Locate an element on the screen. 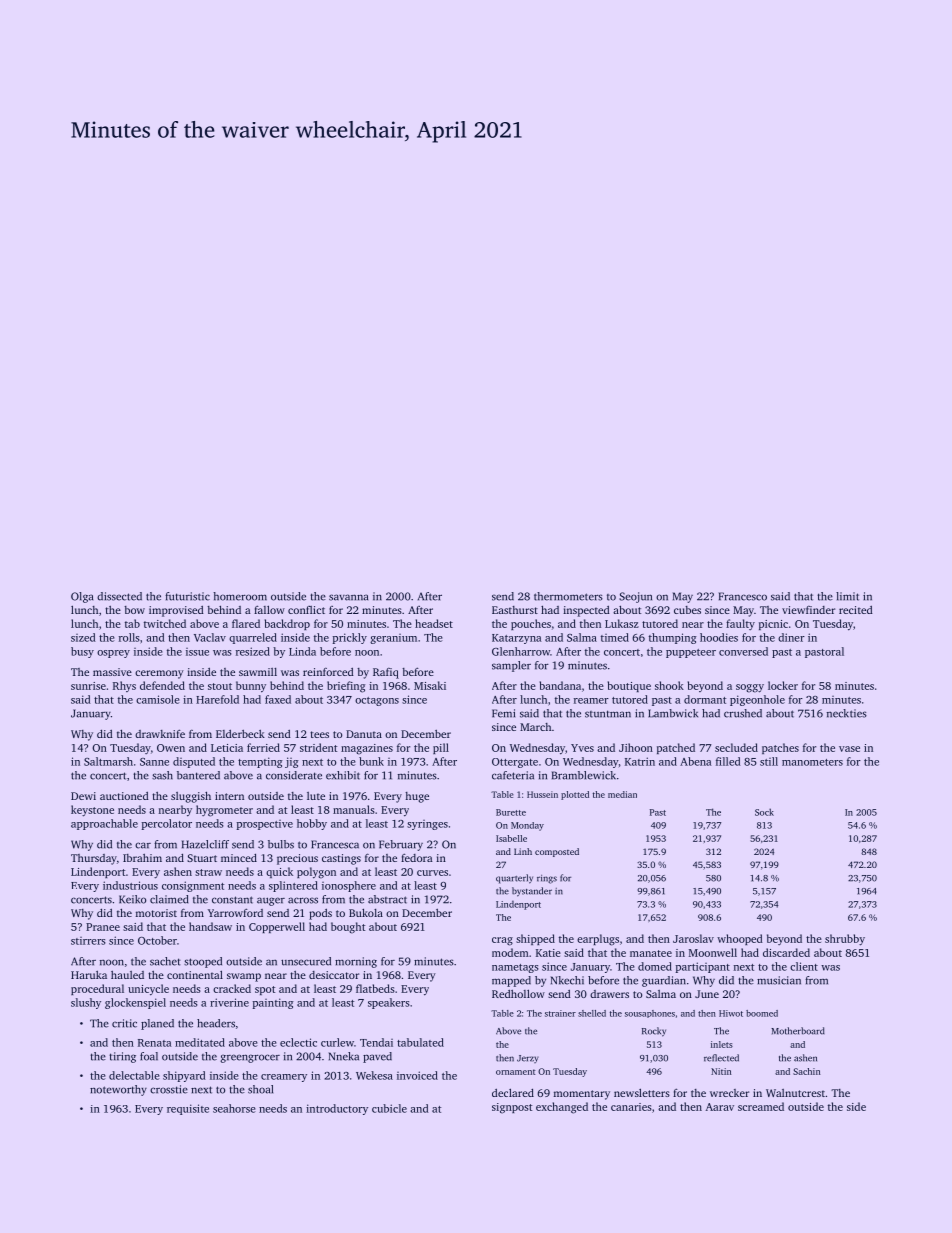 The width and height of the screenshot is (952, 1233). sachet is located at coordinates (165, 961).
